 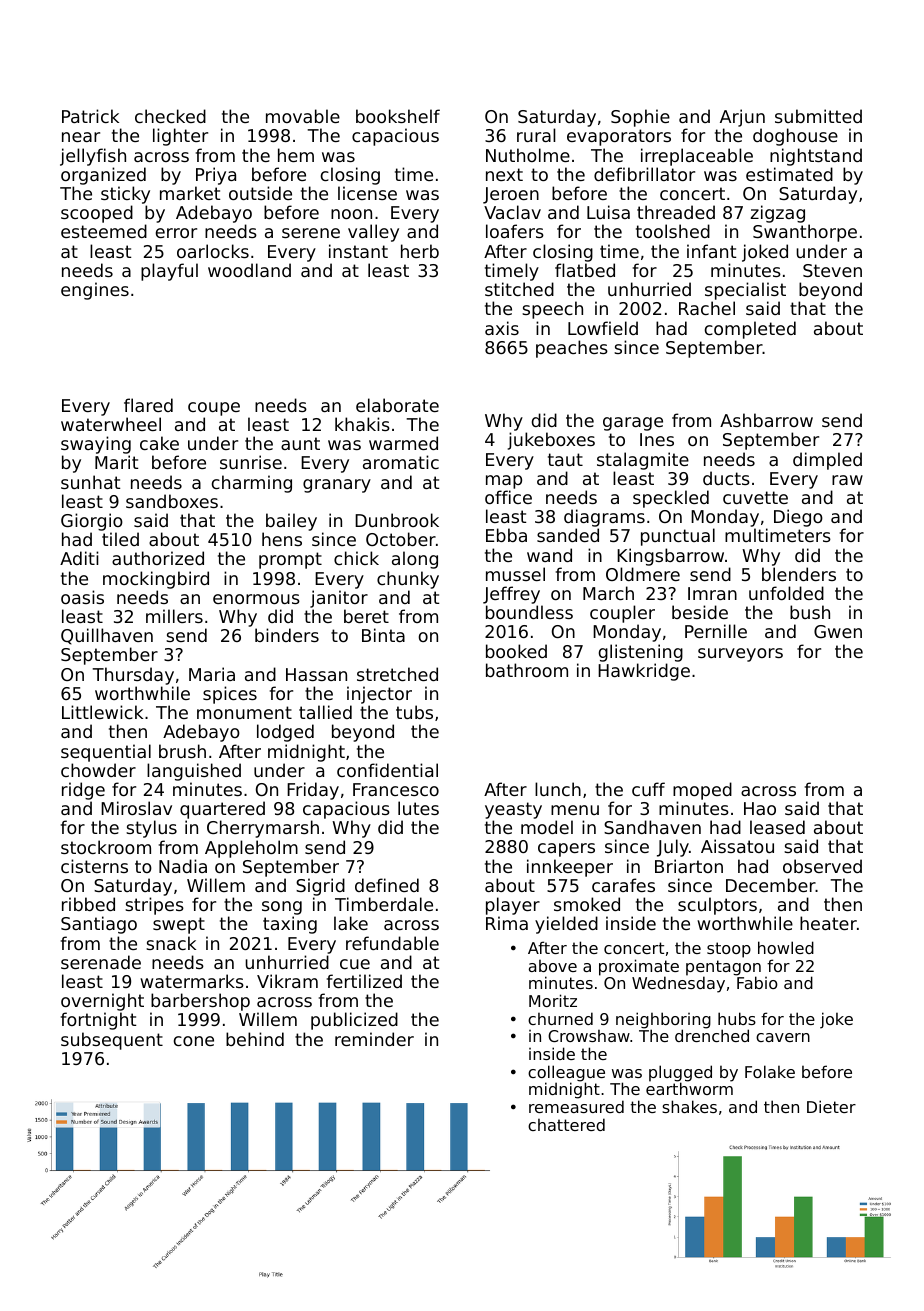 I want to click on cone, so click(x=194, y=1041).
